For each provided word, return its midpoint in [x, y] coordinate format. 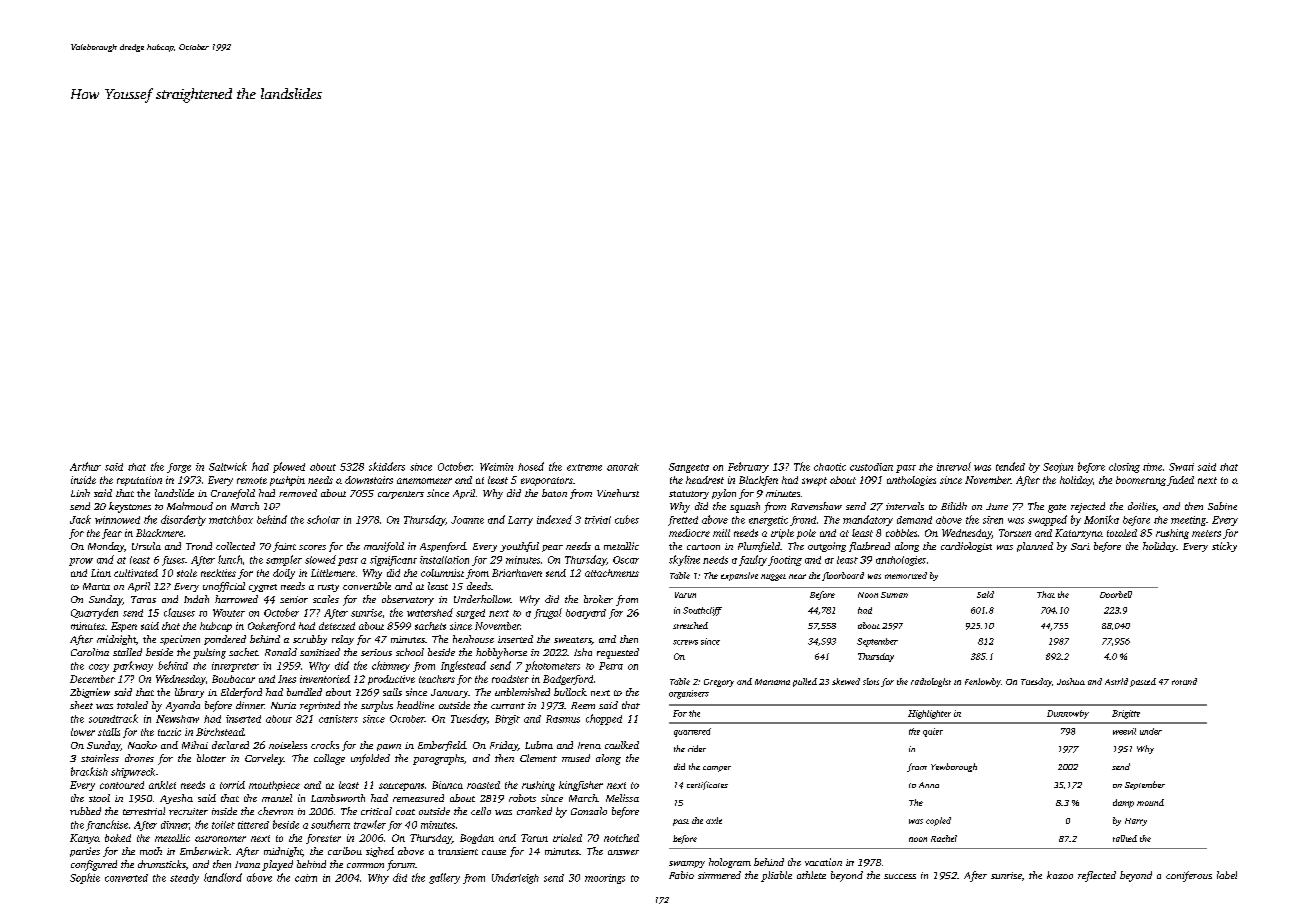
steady [184, 879]
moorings [605, 879]
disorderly [183, 520]
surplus [377, 706]
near [797, 576]
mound [1150, 802]
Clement [538, 758]
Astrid [1116, 681]
